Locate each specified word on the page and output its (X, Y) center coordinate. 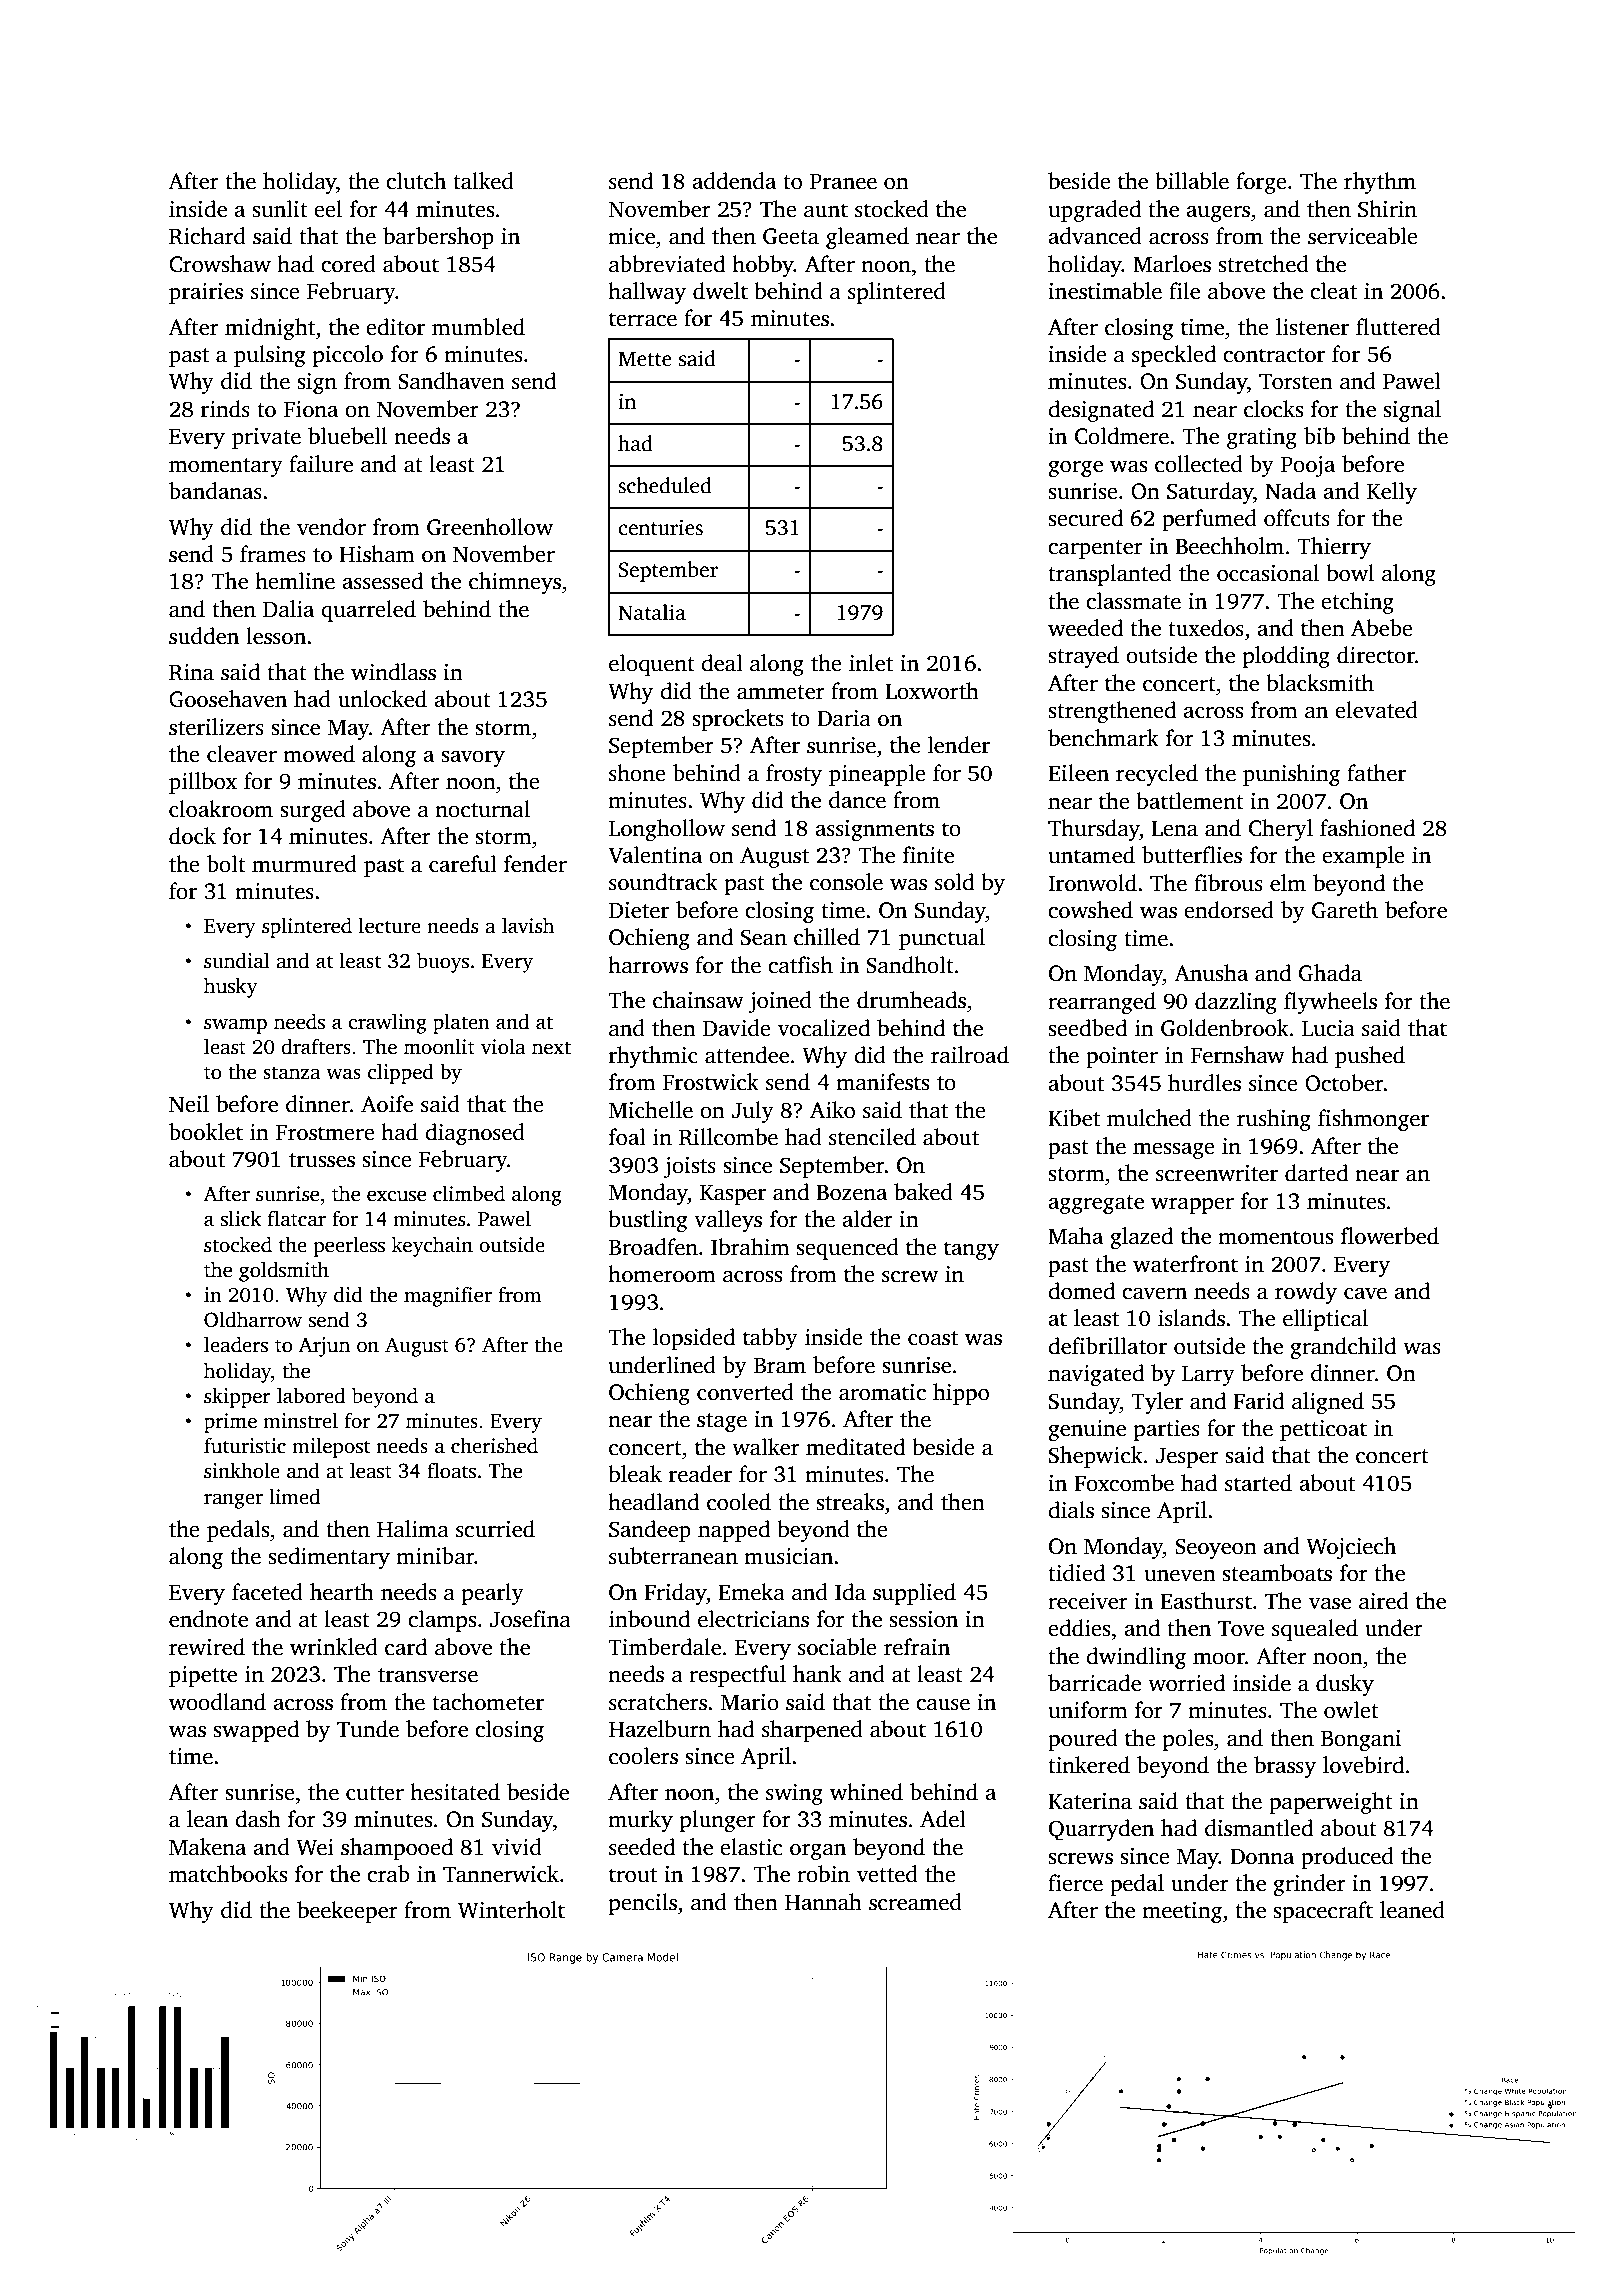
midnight (270, 329)
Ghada (1330, 973)
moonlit (439, 1046)
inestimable (1105, 291)
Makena (207, 1847)
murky (640, 1821)
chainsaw (698, 1000)
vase (1330, 1604)
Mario (750, 1702)
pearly (493, 1594)
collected (1199, 464)
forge (1261, 183)
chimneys (515, 583)
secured (1085, 518)
